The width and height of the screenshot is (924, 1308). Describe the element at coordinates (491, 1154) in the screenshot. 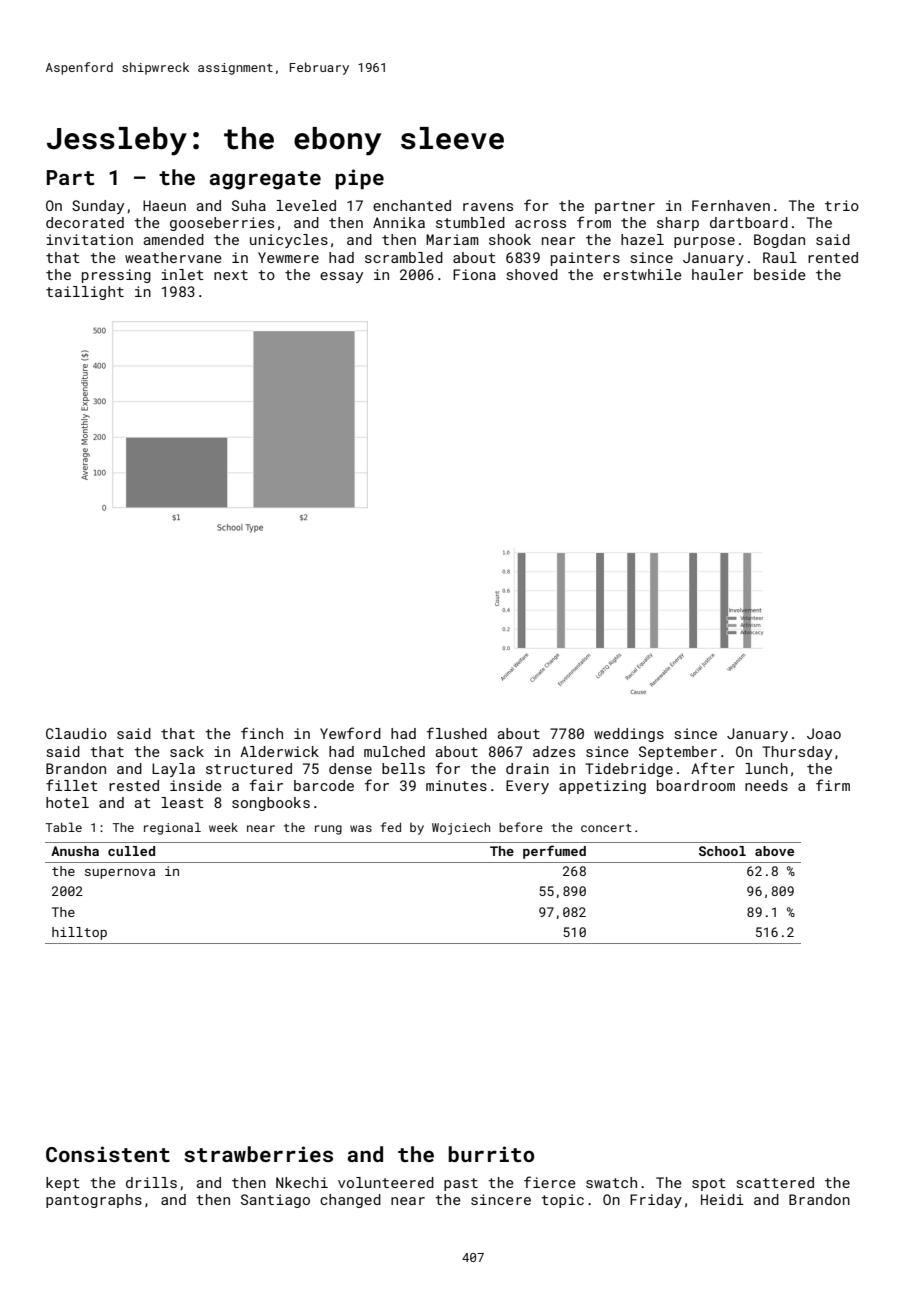

I see `burrito` at that location.
